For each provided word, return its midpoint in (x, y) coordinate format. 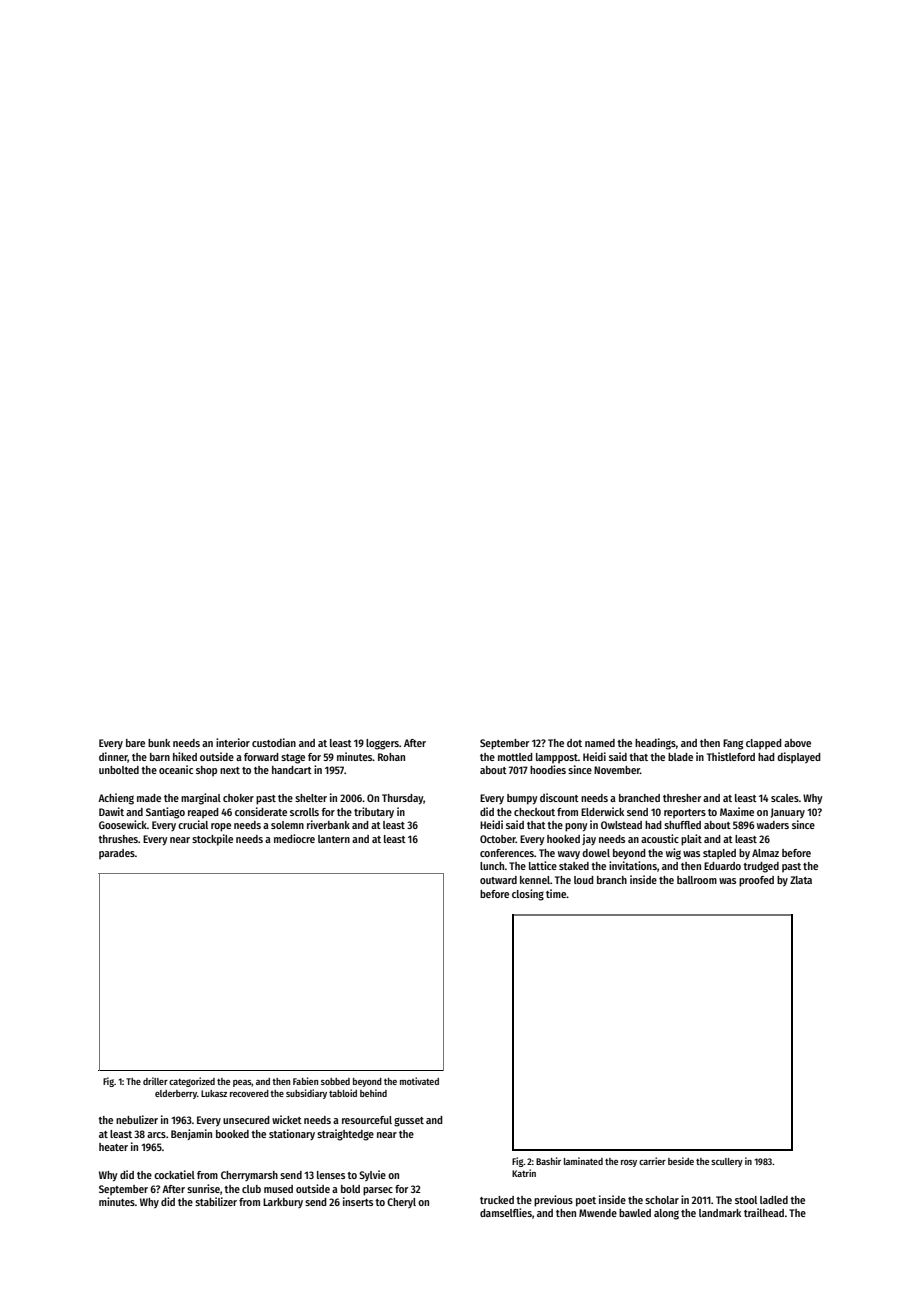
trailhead (764, 1212)
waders (773, 825)
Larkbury (283, 1203)
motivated (419, 1081)
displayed (799, 757)
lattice (543, 865)
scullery (727, 1162)
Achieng (116, 799)
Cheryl (401, 1203)
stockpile (212, 840)
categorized (192, 1082)
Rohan (391, 757)
